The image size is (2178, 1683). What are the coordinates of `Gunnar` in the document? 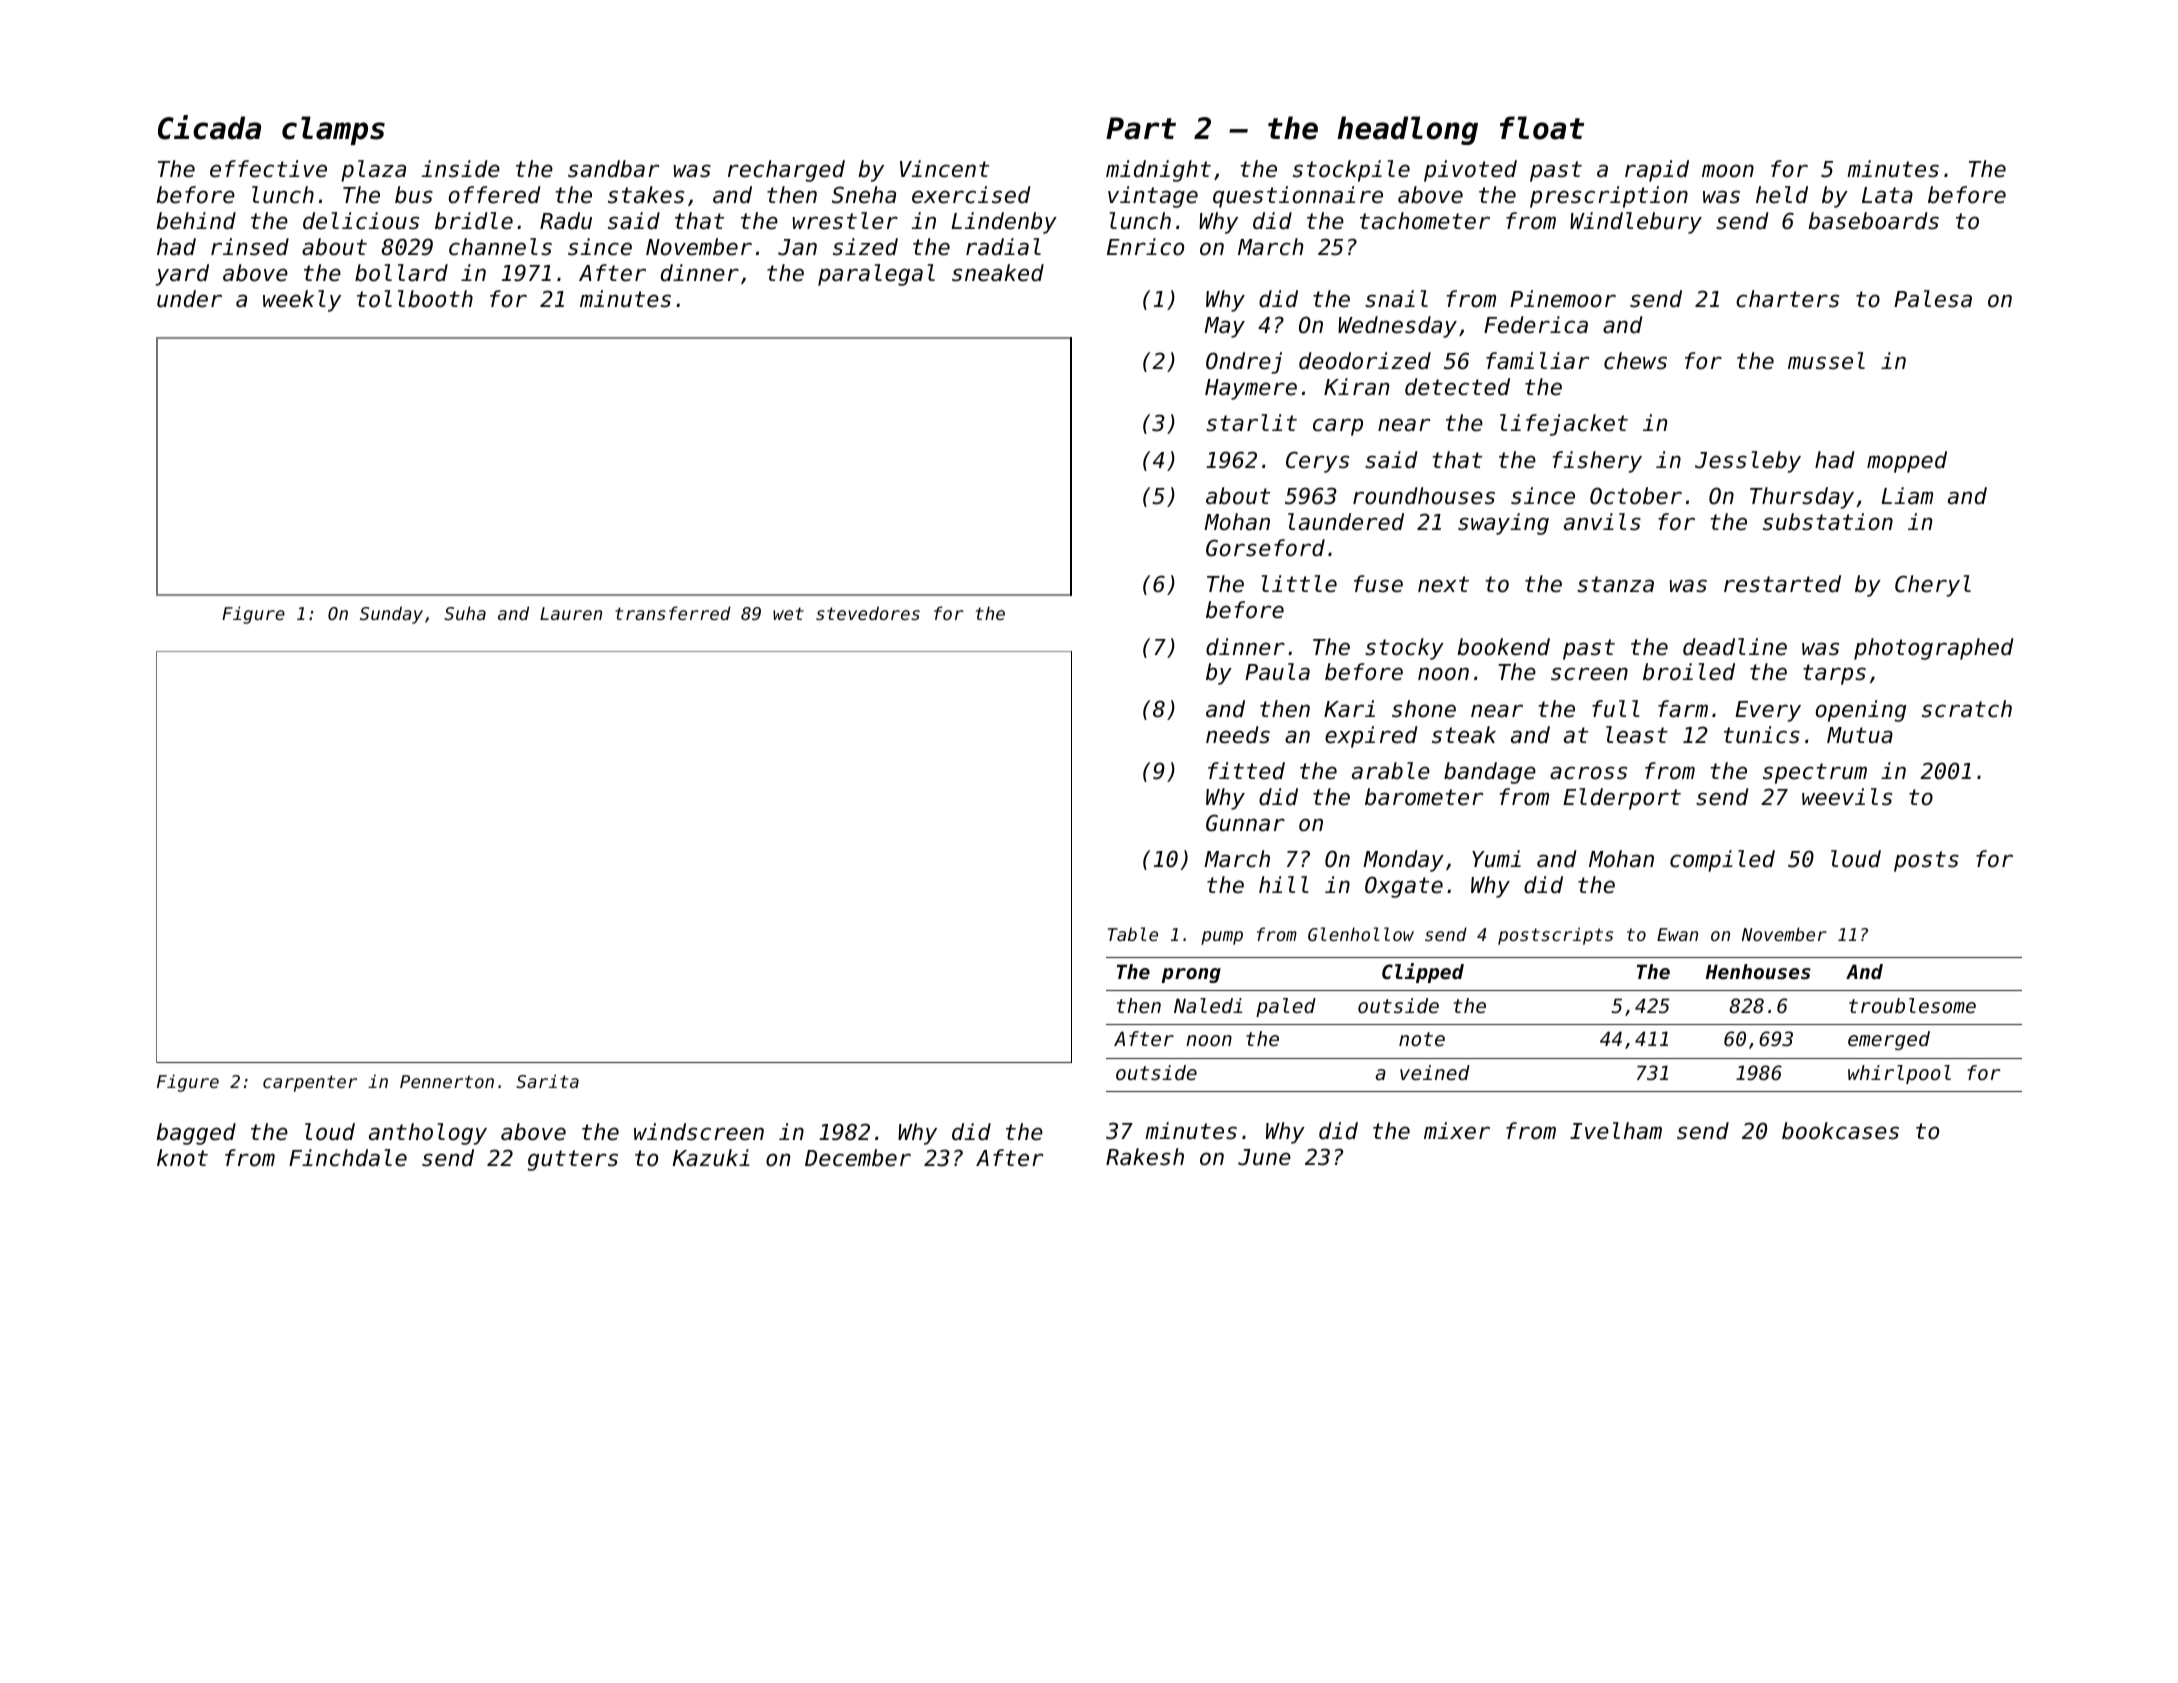 It's located at (1245, 823).
